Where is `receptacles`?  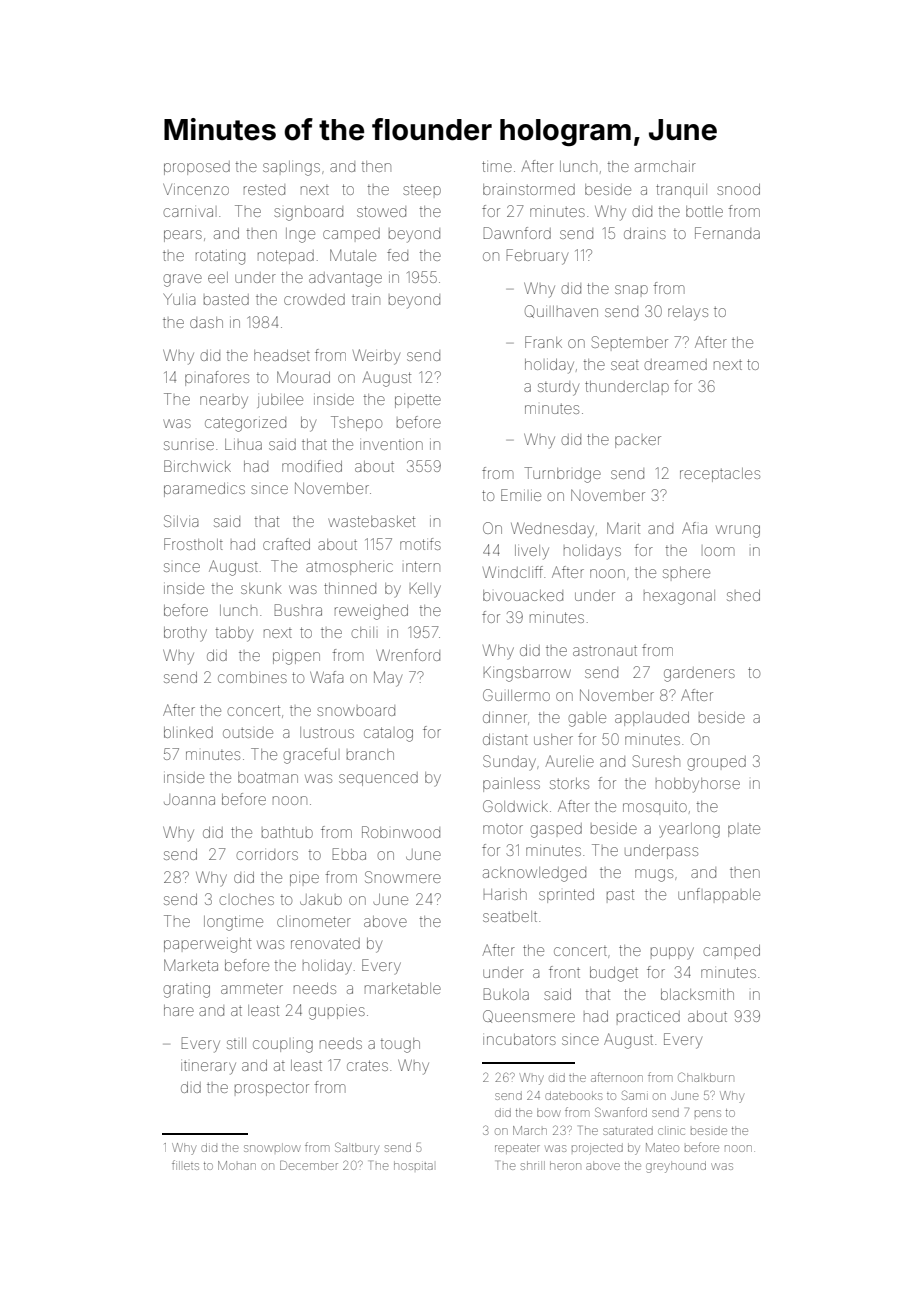 receptacles is located at coordinates (720, 475).
